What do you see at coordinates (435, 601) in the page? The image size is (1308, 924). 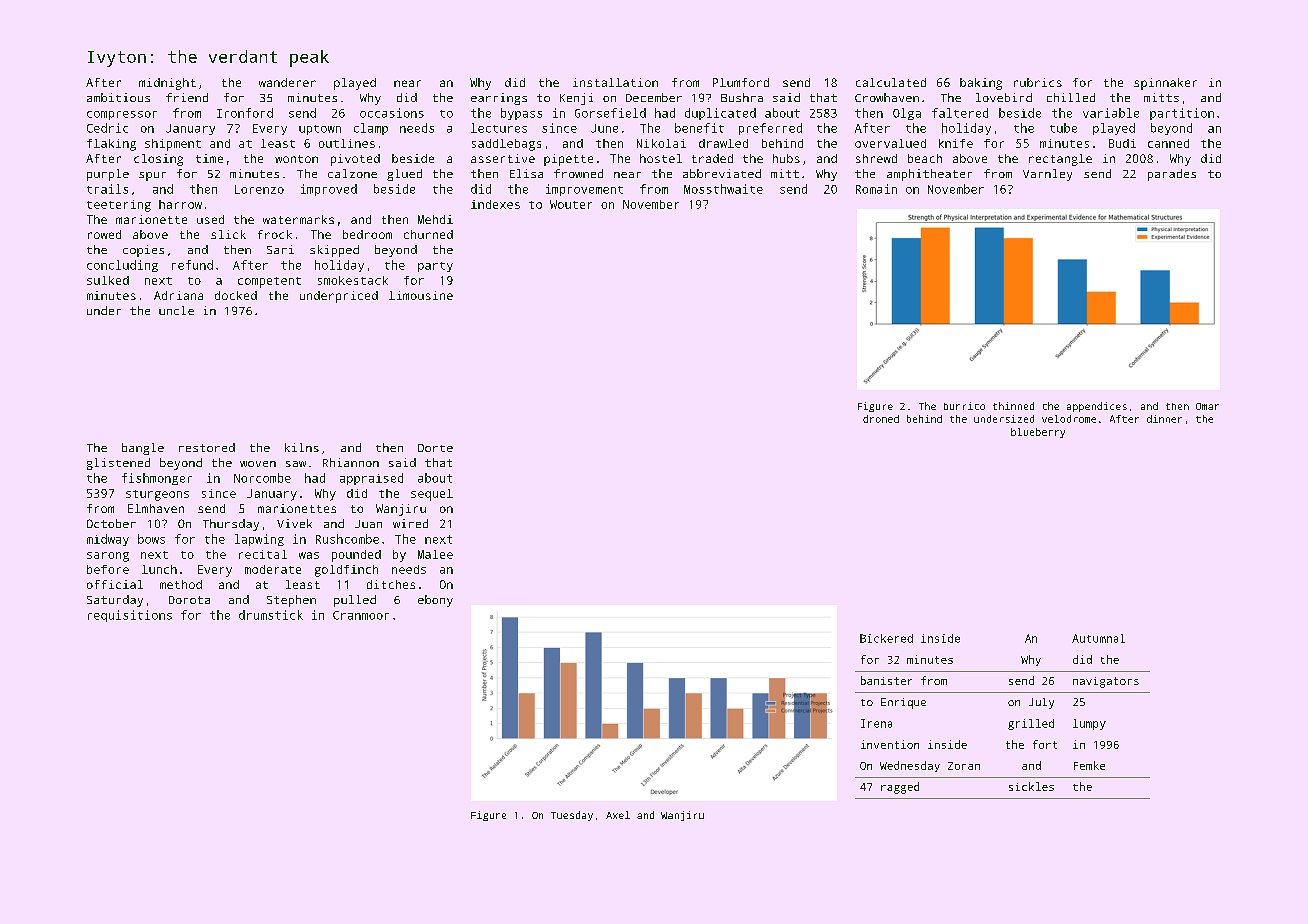 I see `ebony` at bounding box center [435, 601].
